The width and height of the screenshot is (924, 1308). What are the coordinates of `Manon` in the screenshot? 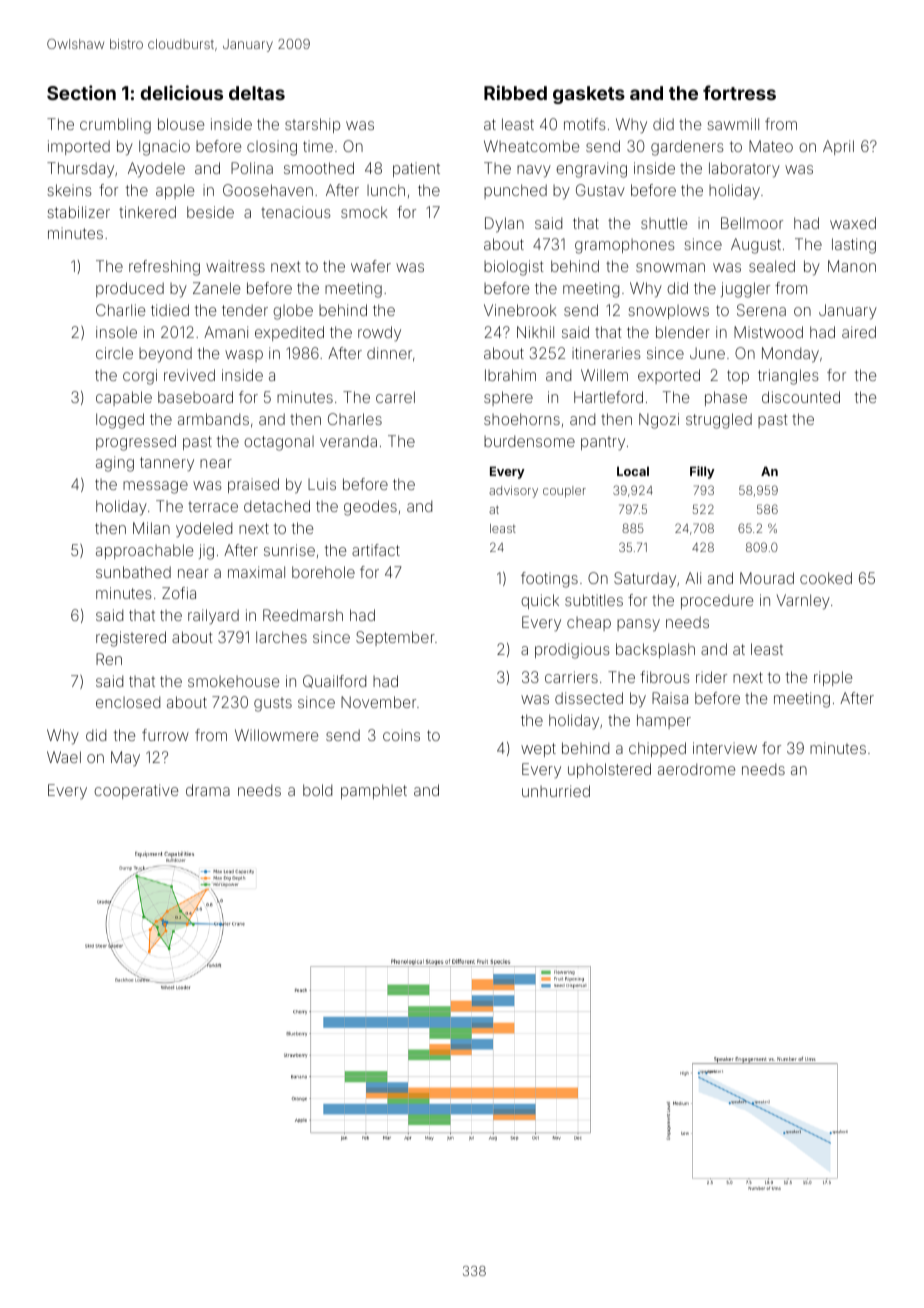 It's located at (852, 266).
